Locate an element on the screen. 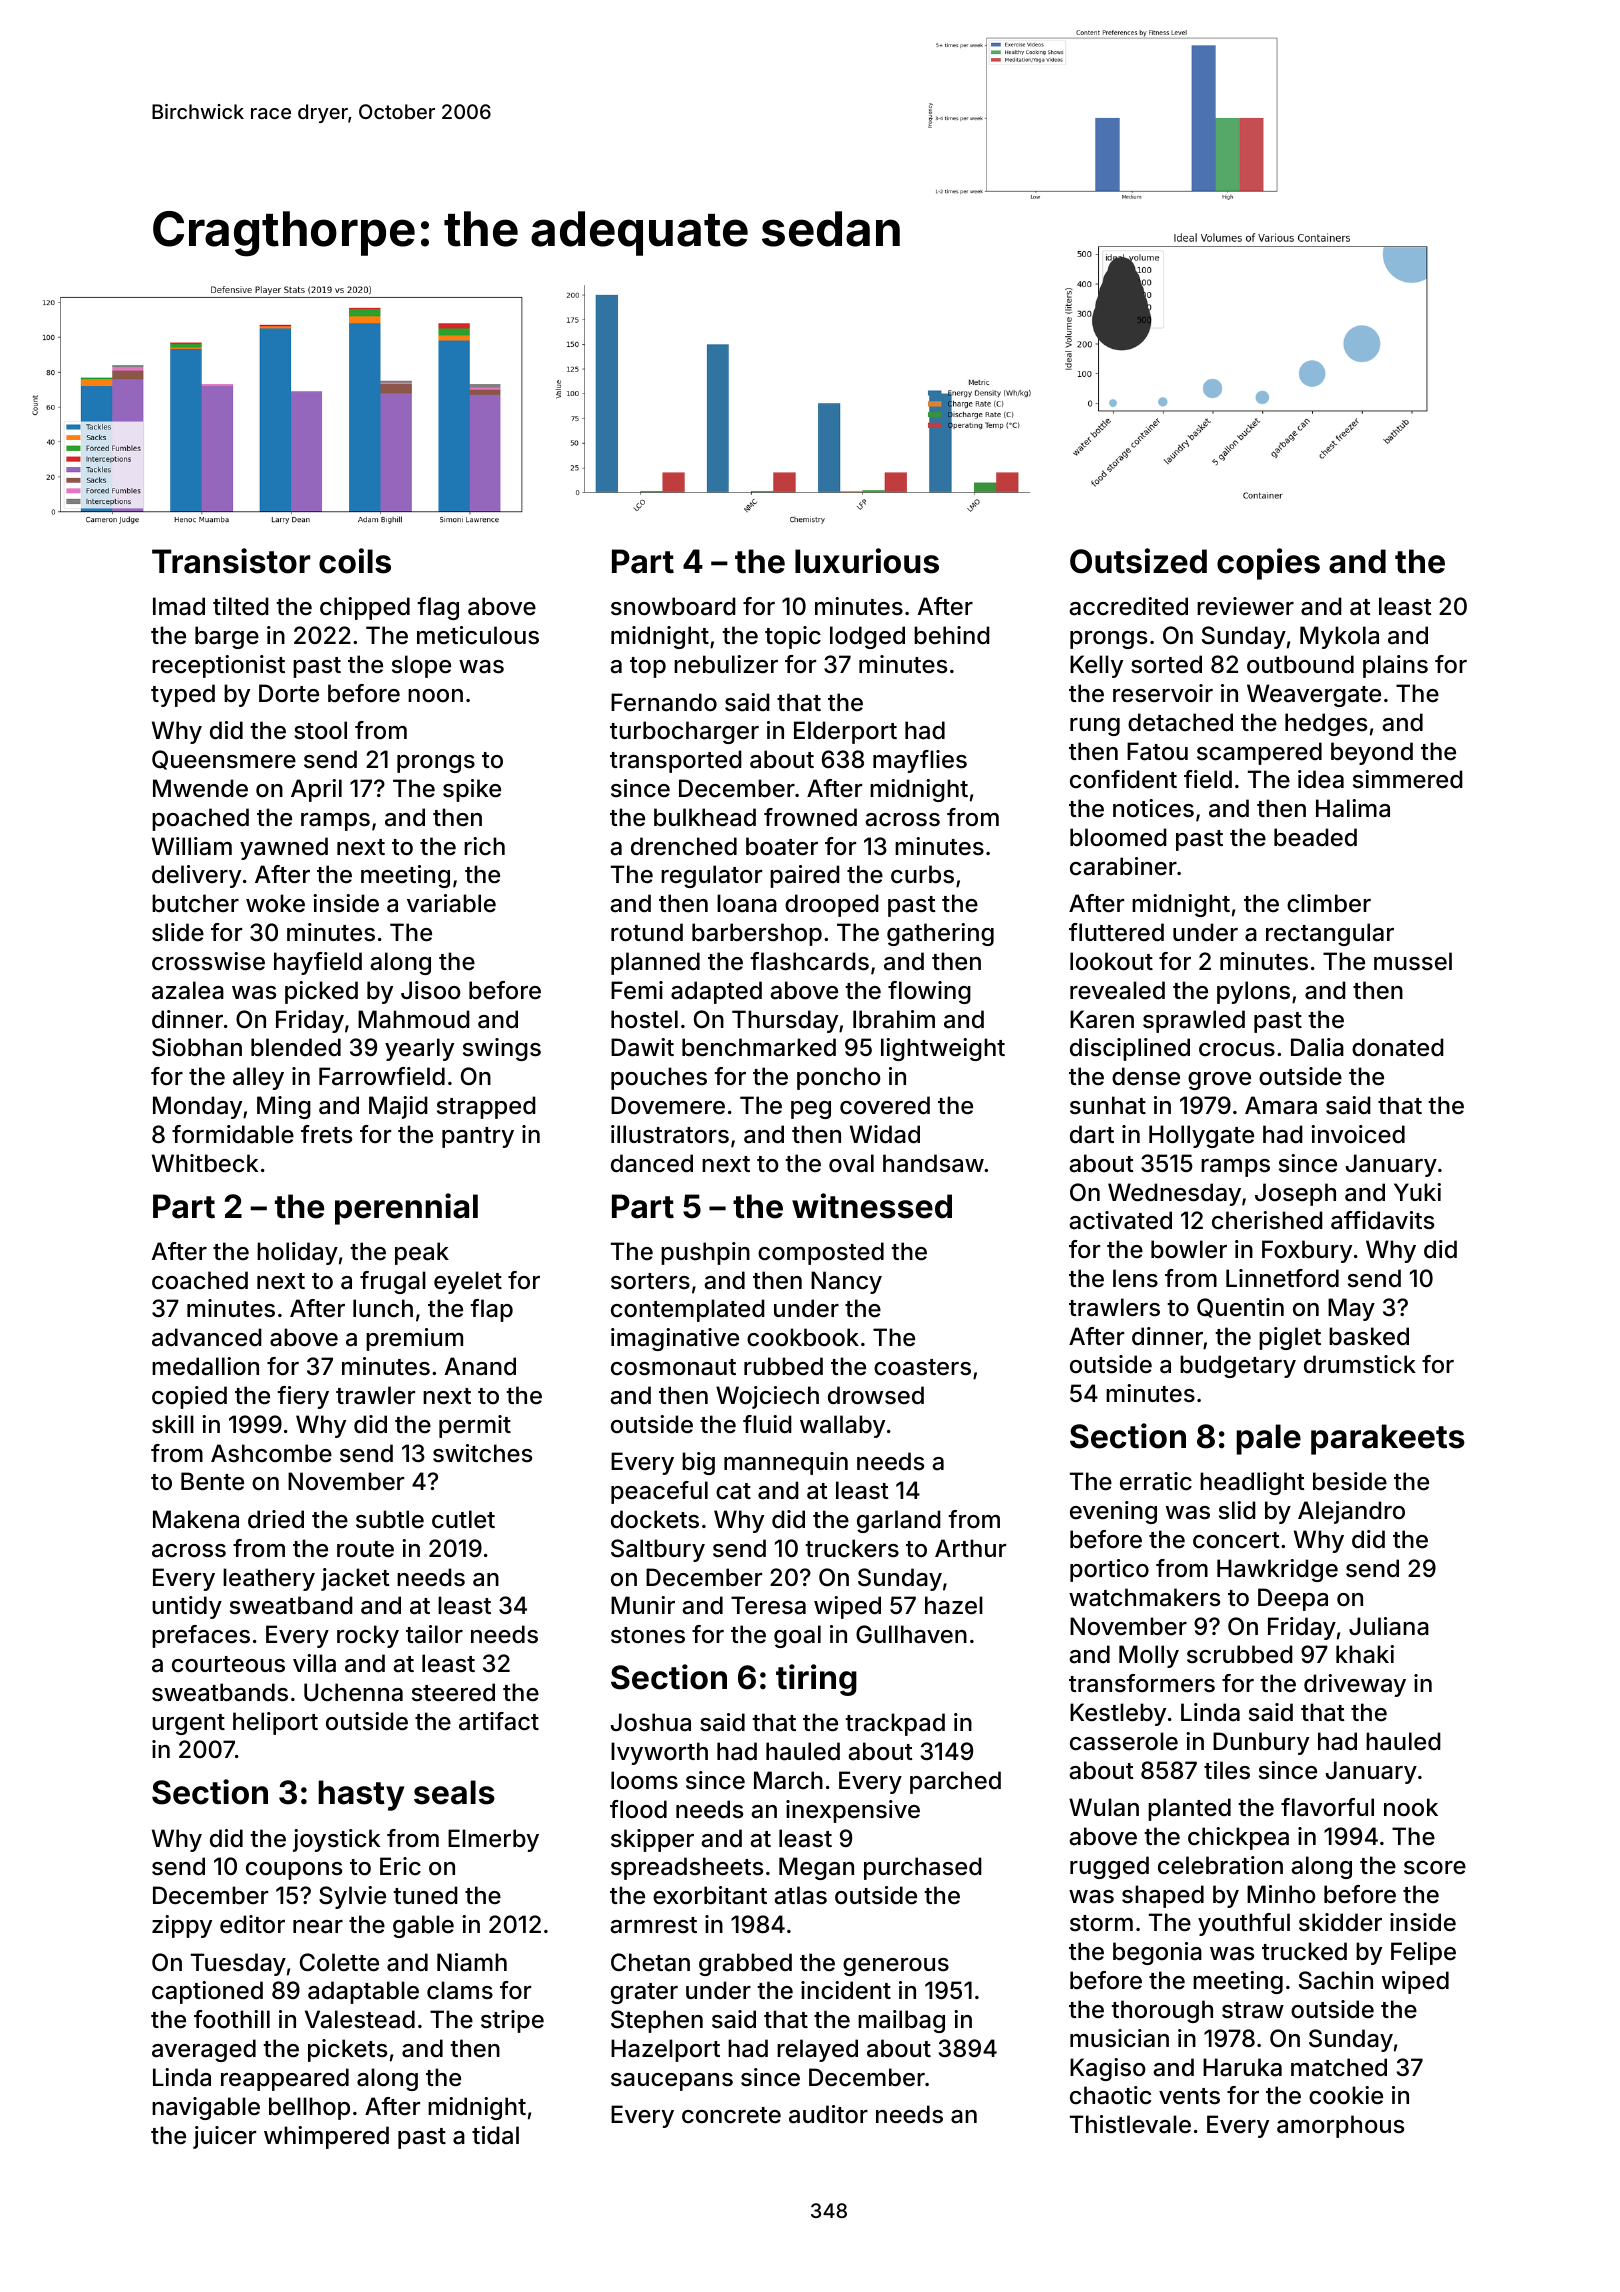 This screenshot has height=2292, width=1620. cosmonaut is located at coordinates (673, 1367).
